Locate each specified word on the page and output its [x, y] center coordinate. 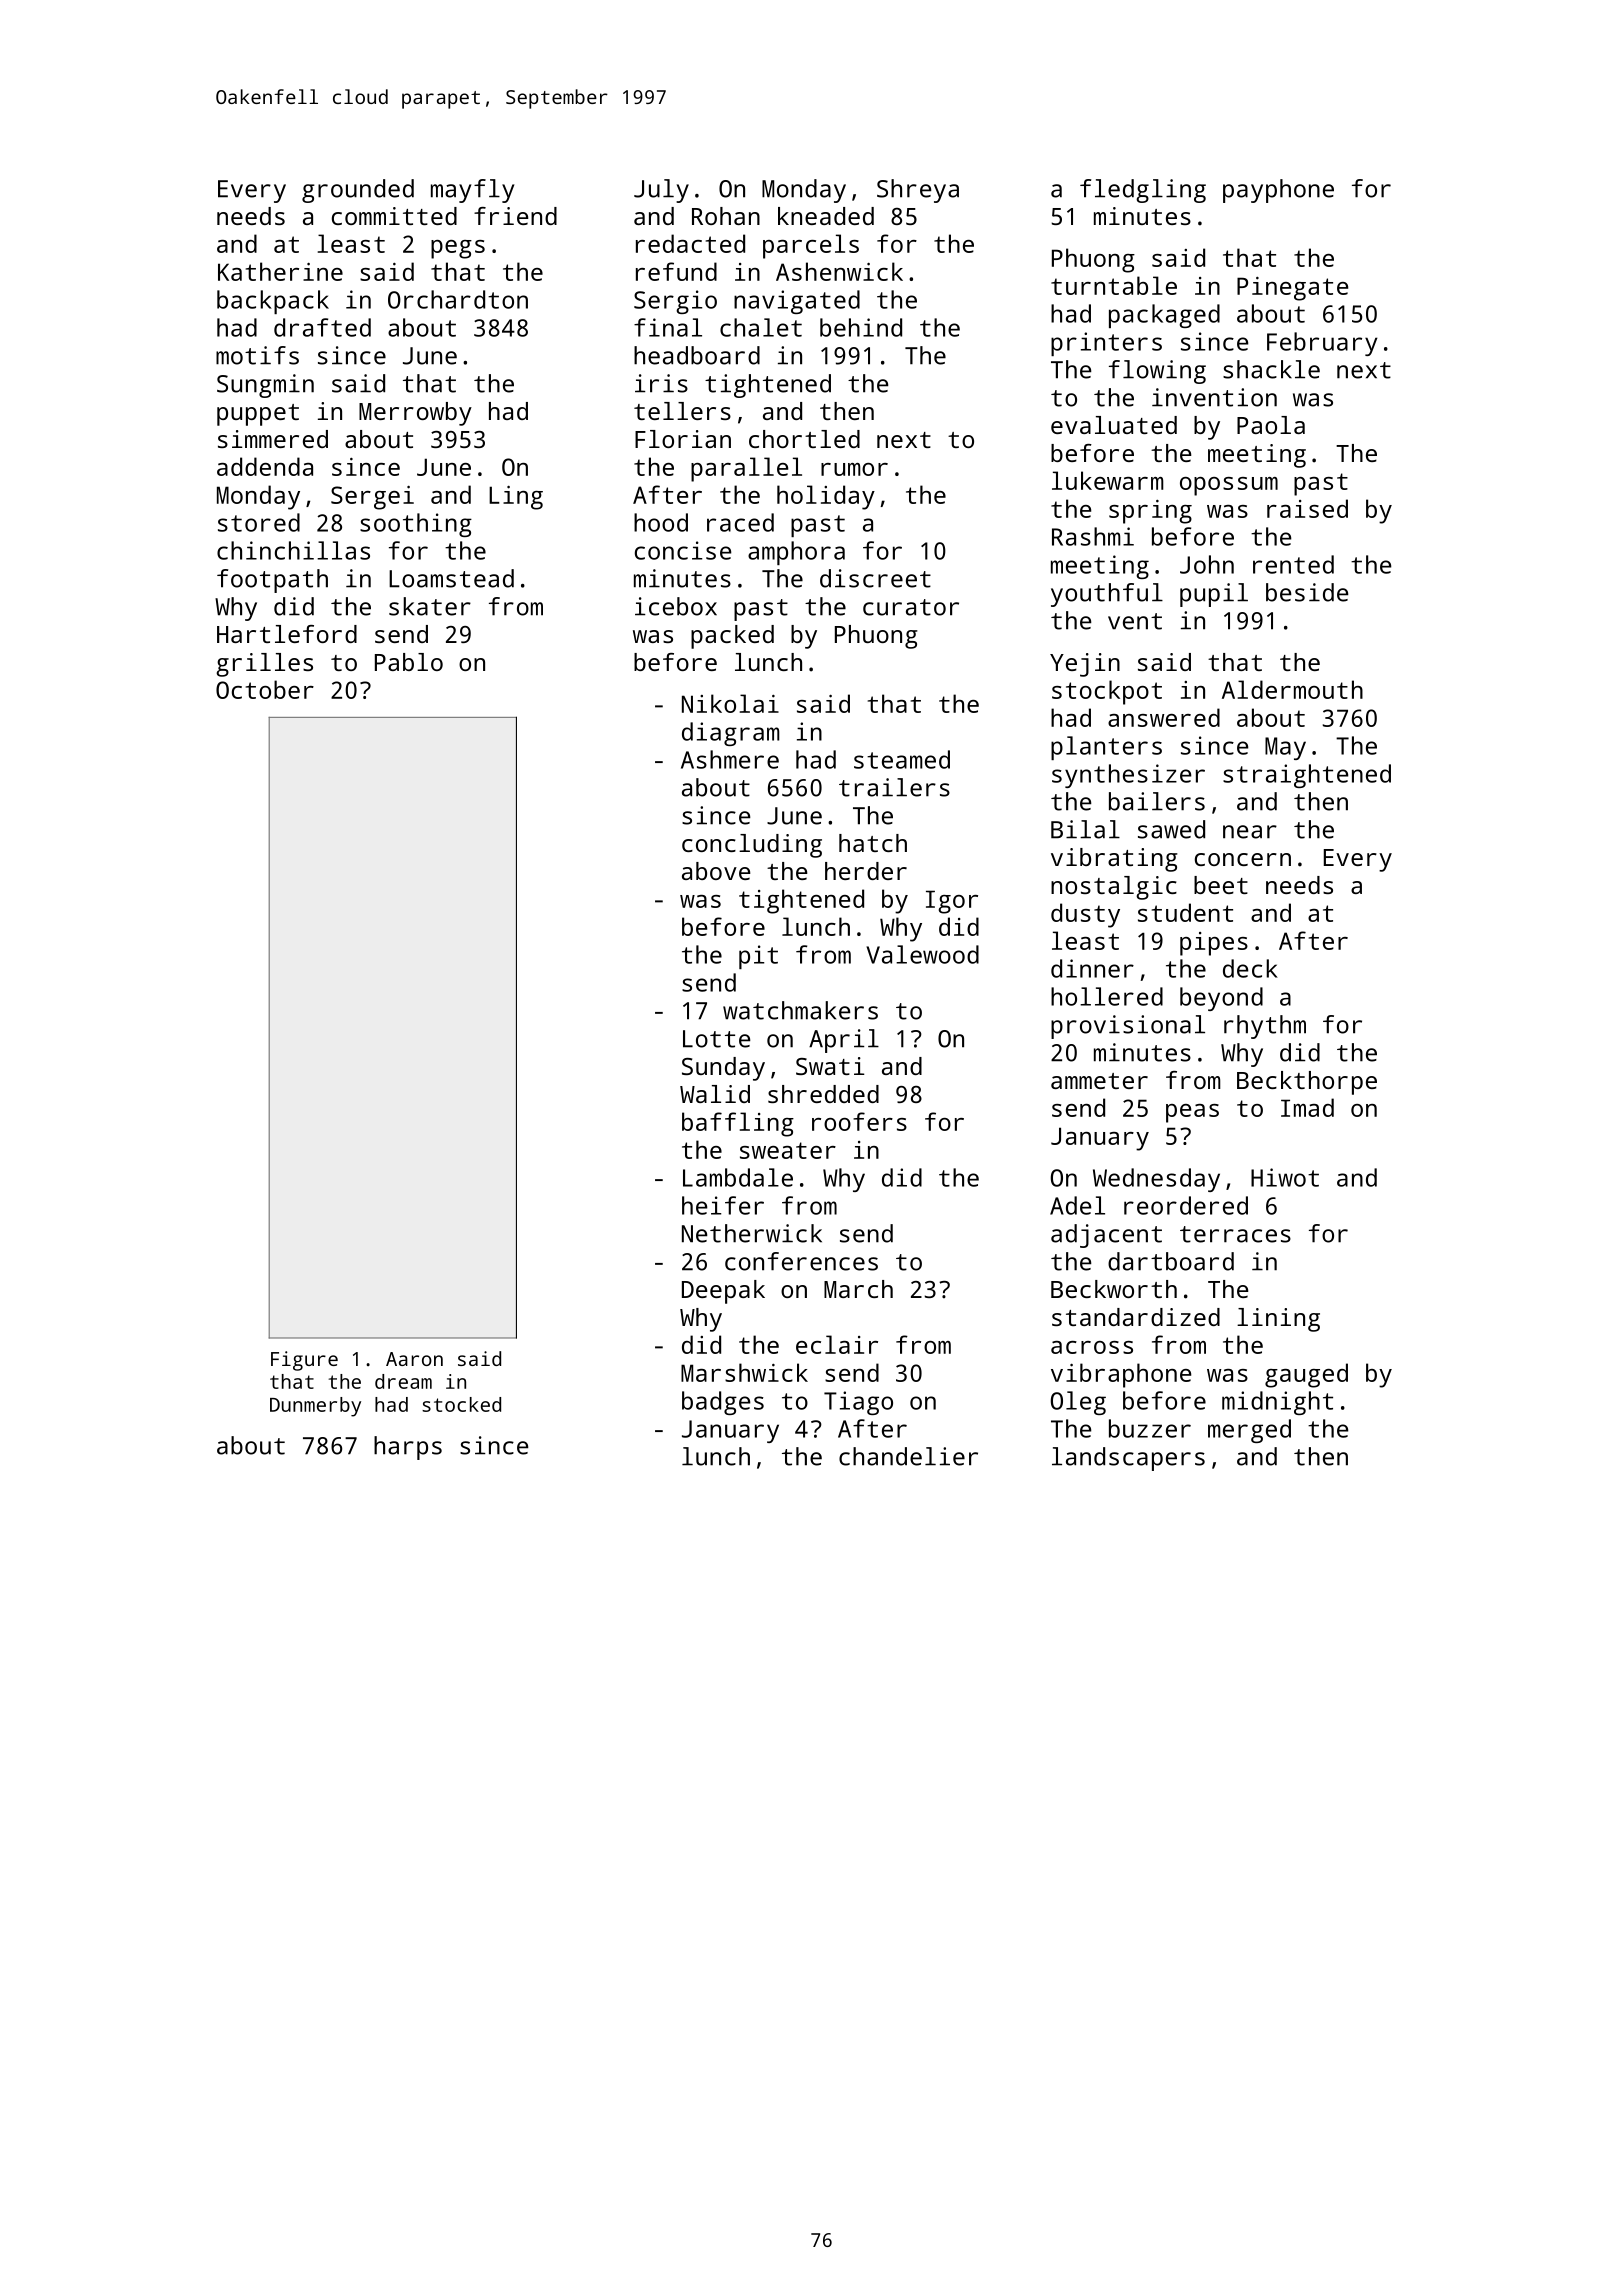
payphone [1278, 191]
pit [758, 957]
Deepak [723, 1292]
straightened [1307, 776]
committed [394, 216]
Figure [304, 1361]
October [265, 689]
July [661, 191]
